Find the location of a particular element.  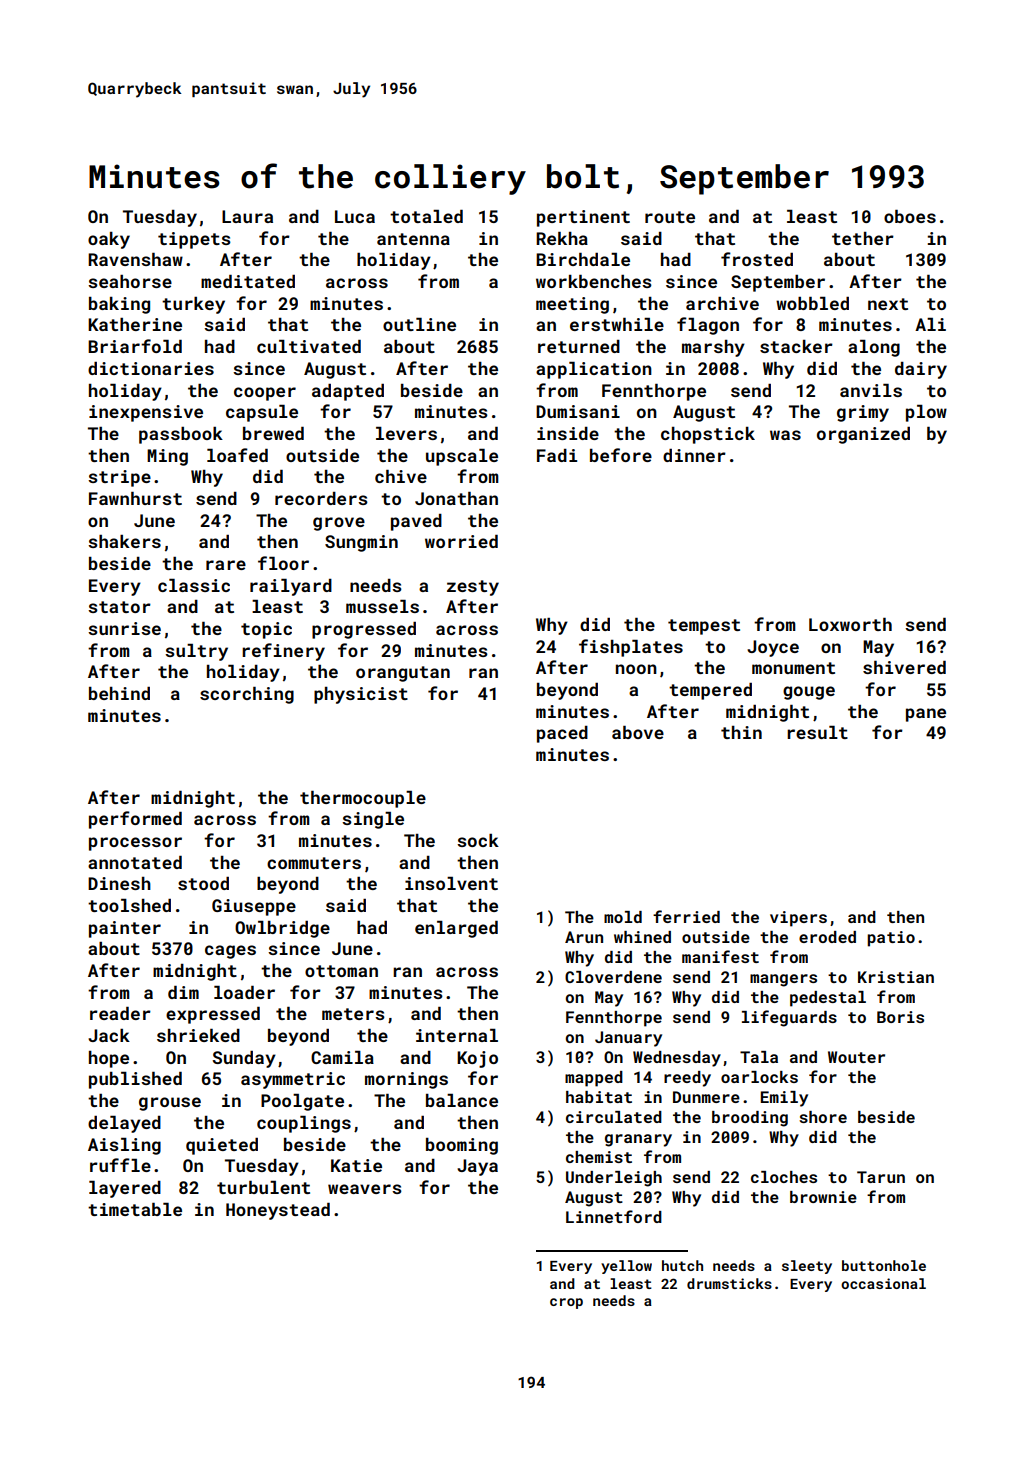

thin is located at coordinates (741, 732).
